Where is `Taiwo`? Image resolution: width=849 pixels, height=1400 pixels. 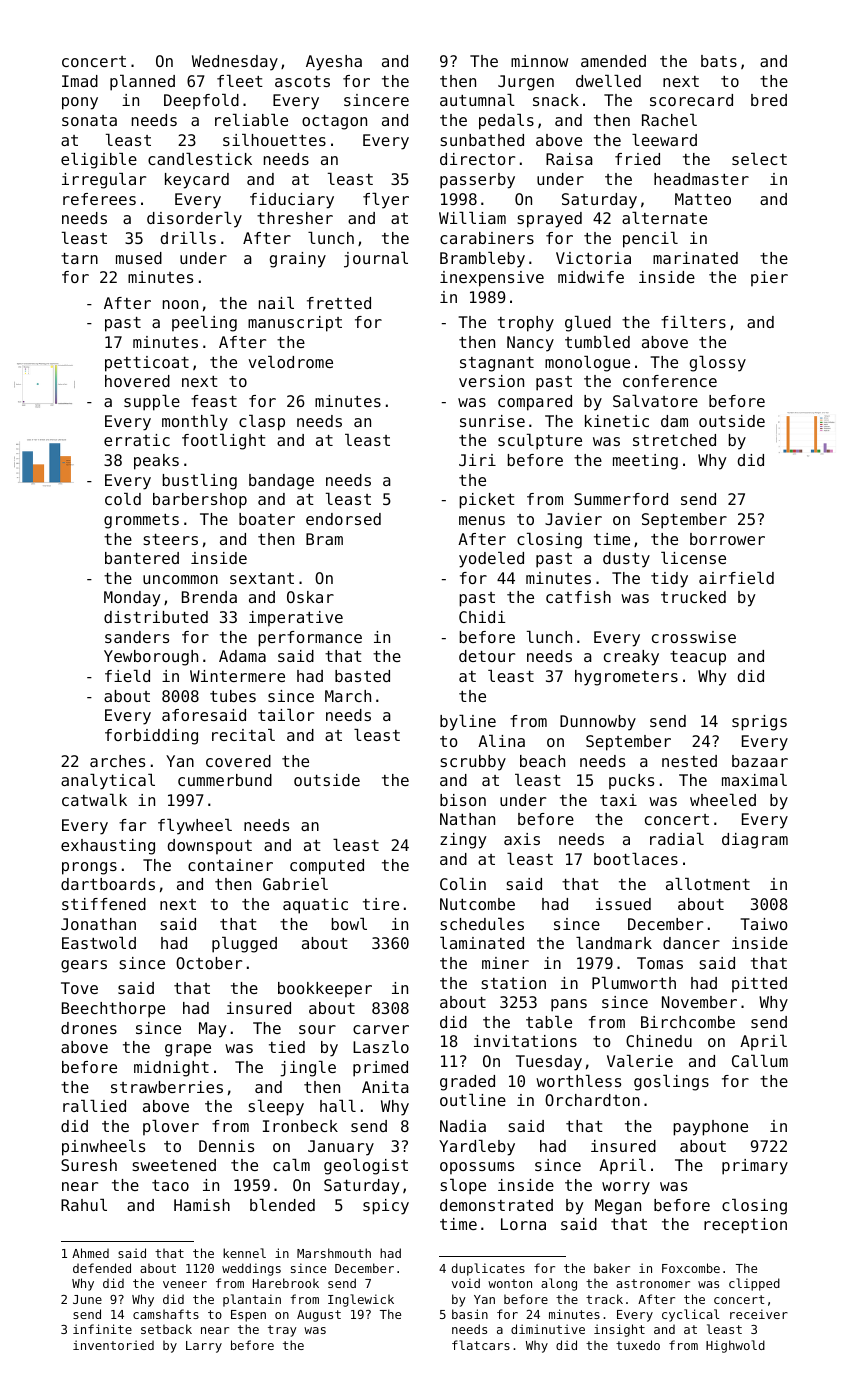
Taiwo is located at coordinates (764, 924).
